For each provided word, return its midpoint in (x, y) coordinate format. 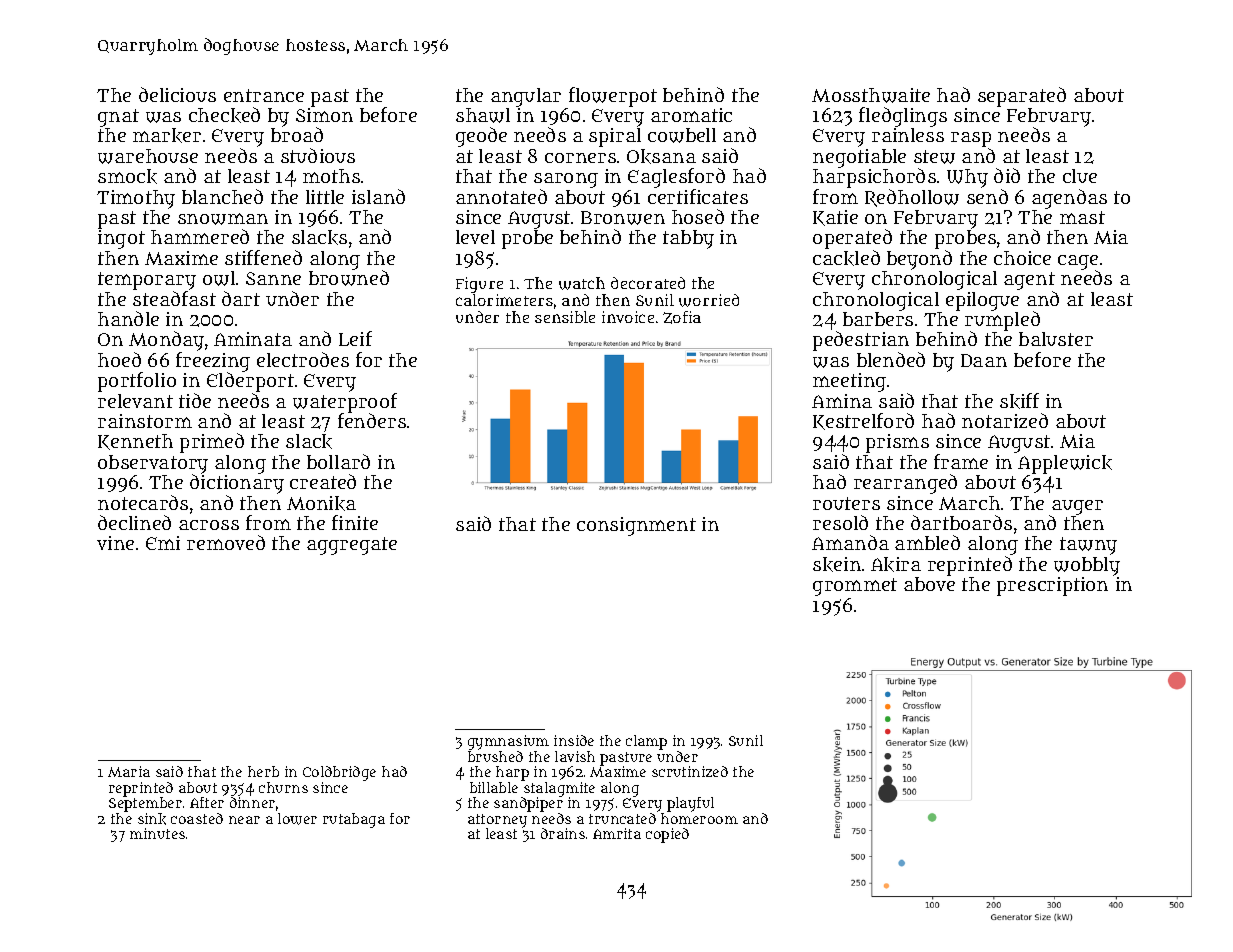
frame (961, 461)
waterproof (345, 403)
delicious (177, 94)
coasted (197, 818)
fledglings (903, 117)
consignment (636, 526)
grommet (855, 587)
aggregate (352, 546)
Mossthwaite (871, 95)
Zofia (682, 317)
